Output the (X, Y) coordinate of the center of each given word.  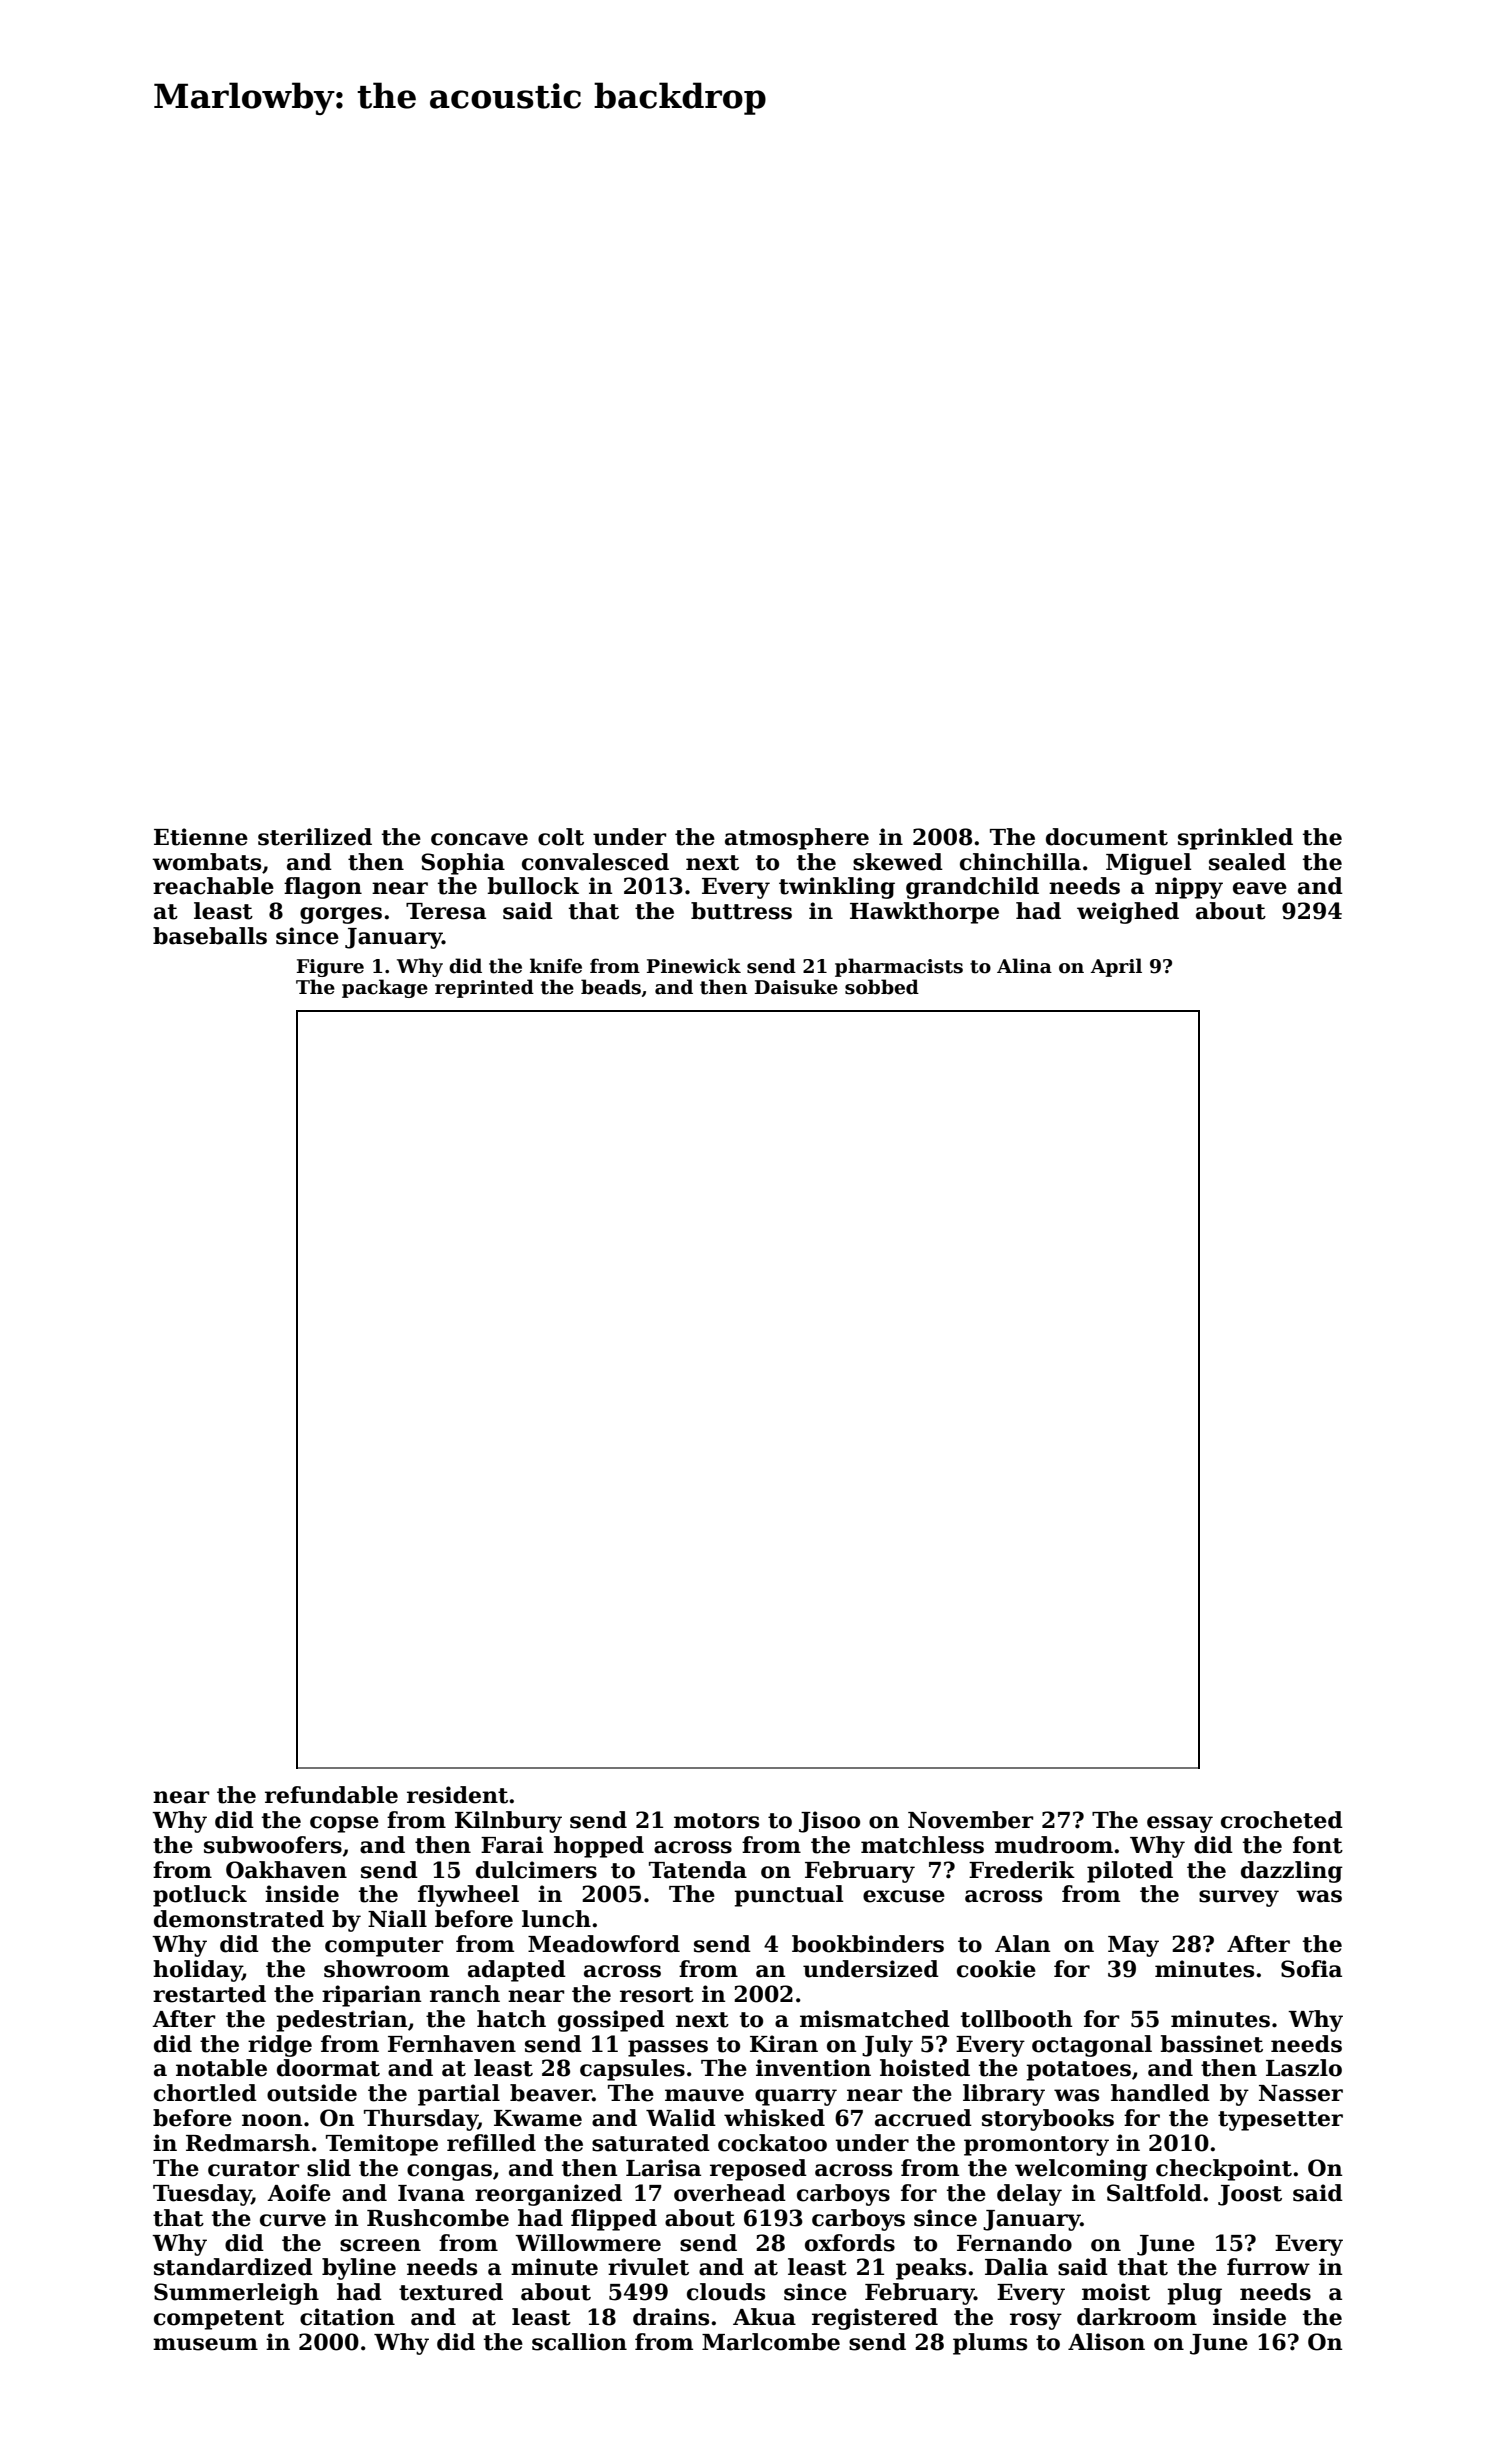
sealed (1247, 862)
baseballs (210, 936)
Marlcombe (771, 2342)
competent (219, 2320)
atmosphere (797, 839)
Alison (1106, 2342)
